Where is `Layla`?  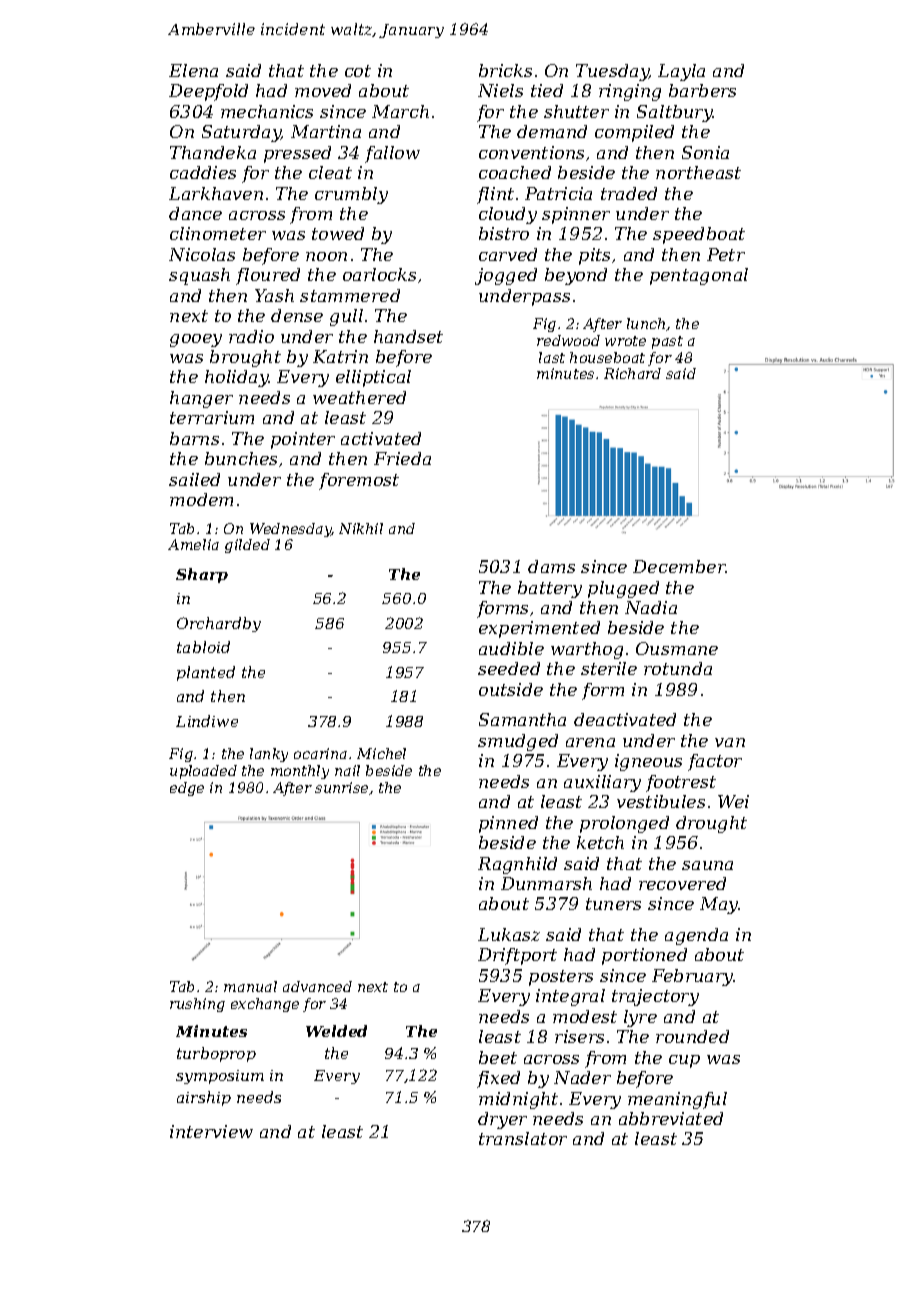
Layla is located at coordinates (681, 72).
